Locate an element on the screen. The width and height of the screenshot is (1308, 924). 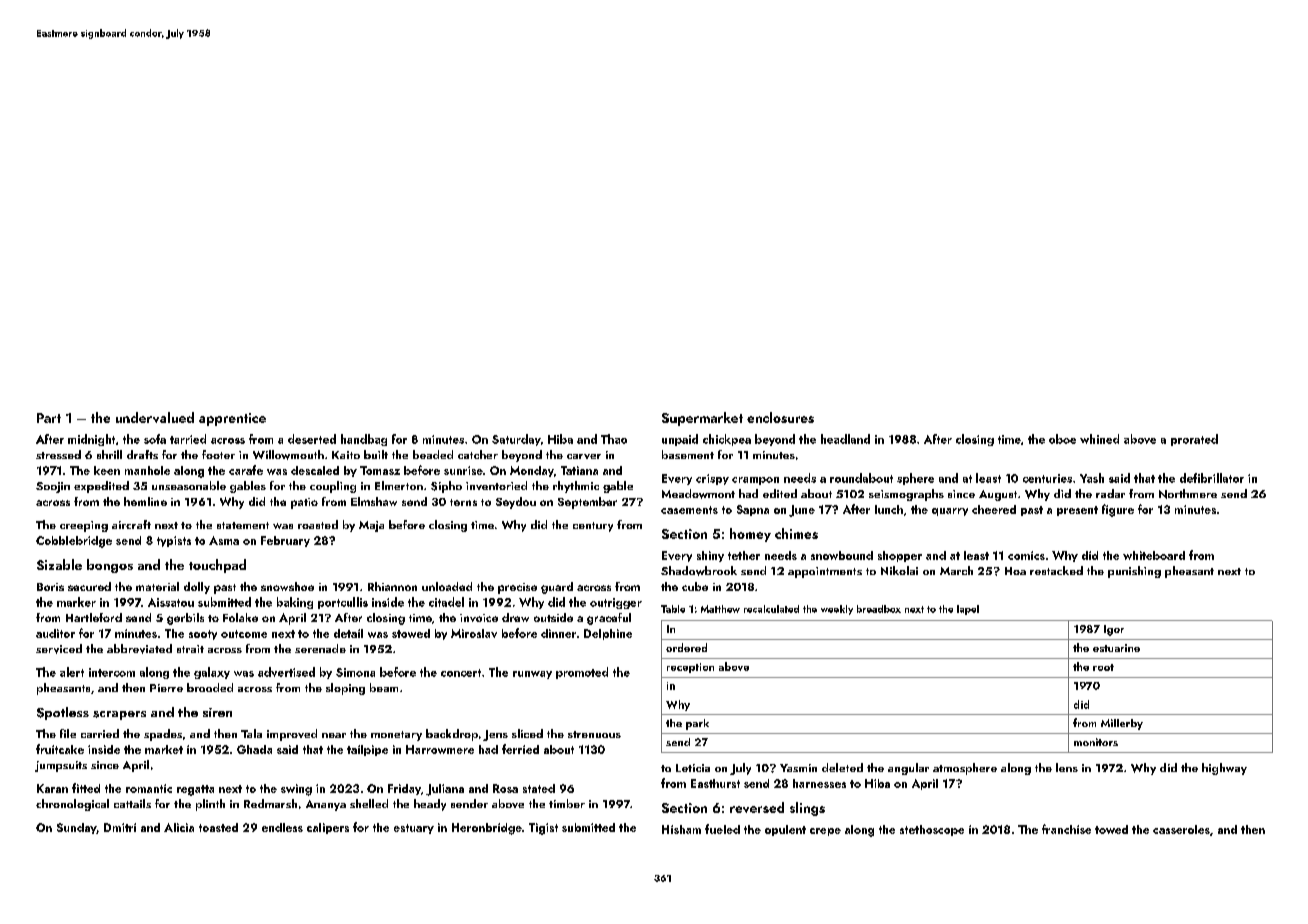
enclosures is located at coordinates (780, 417).
